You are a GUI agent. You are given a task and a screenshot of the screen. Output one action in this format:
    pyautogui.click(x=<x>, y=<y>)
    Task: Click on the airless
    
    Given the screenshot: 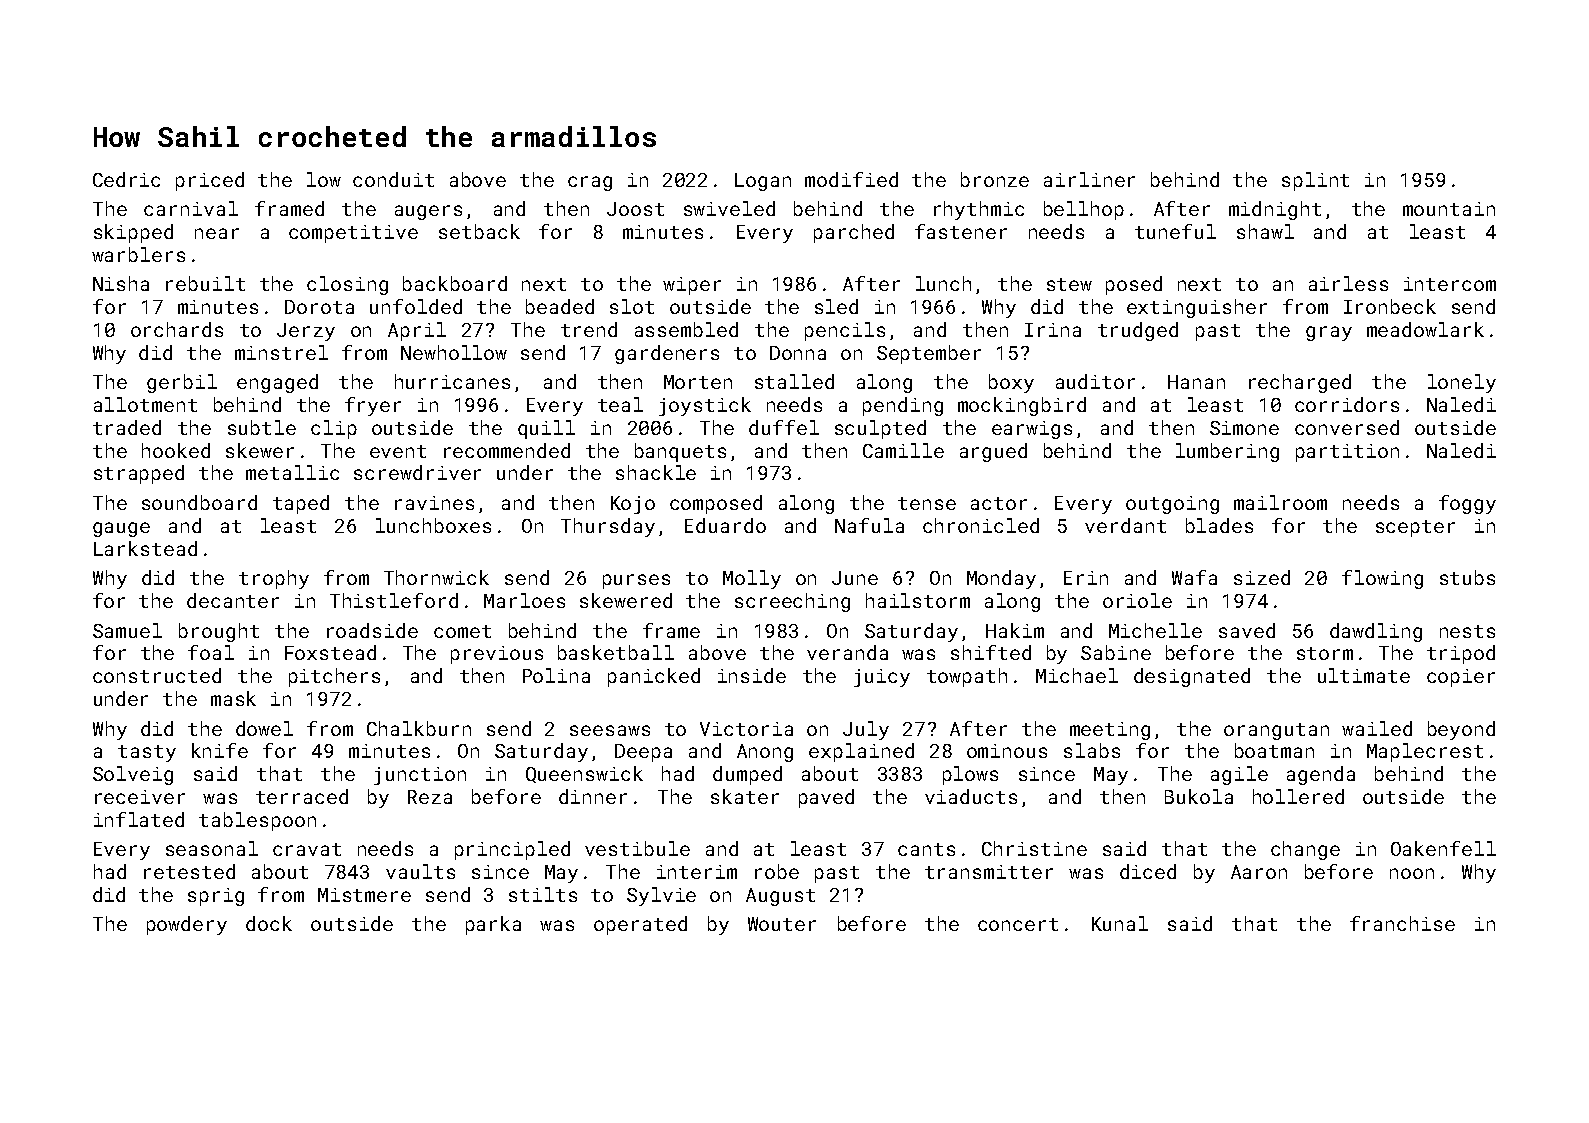 What is the action you would take?
    pyautogui.click(x=1348, y=283)
